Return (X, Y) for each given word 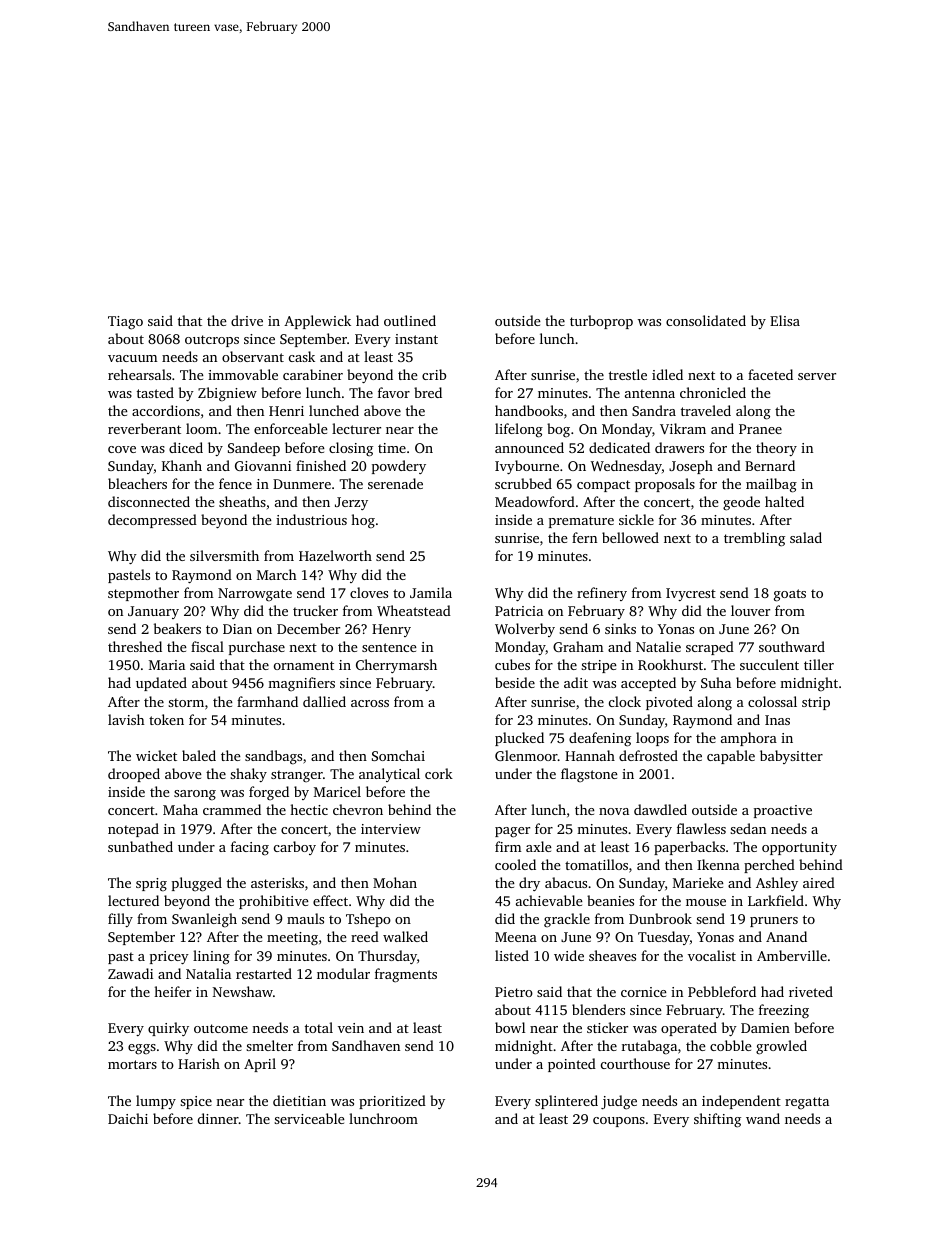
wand (763, 1118)
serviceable (309, 1118)
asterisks (277, 882)
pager (512, 832)
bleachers (137, 483)
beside (515, 682)
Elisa (785, 320)
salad (806, 537)
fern (584, 537)
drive (247, 320)
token (166, 719)
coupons (619, 1122)
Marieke (698, 882)
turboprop (601, 322)
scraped (710, 648)
